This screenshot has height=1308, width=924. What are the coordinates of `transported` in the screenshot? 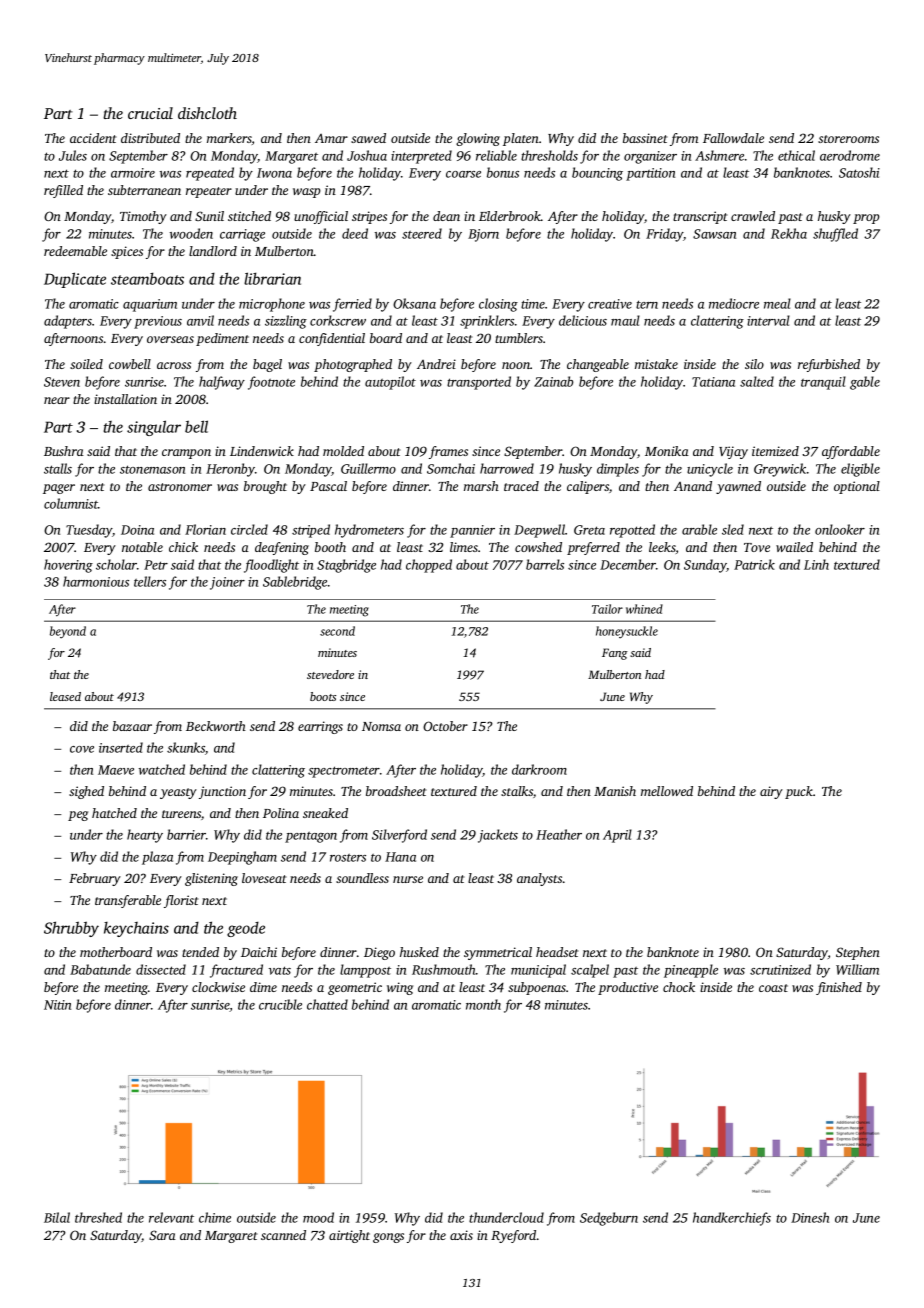 It's located at (479, 383).
